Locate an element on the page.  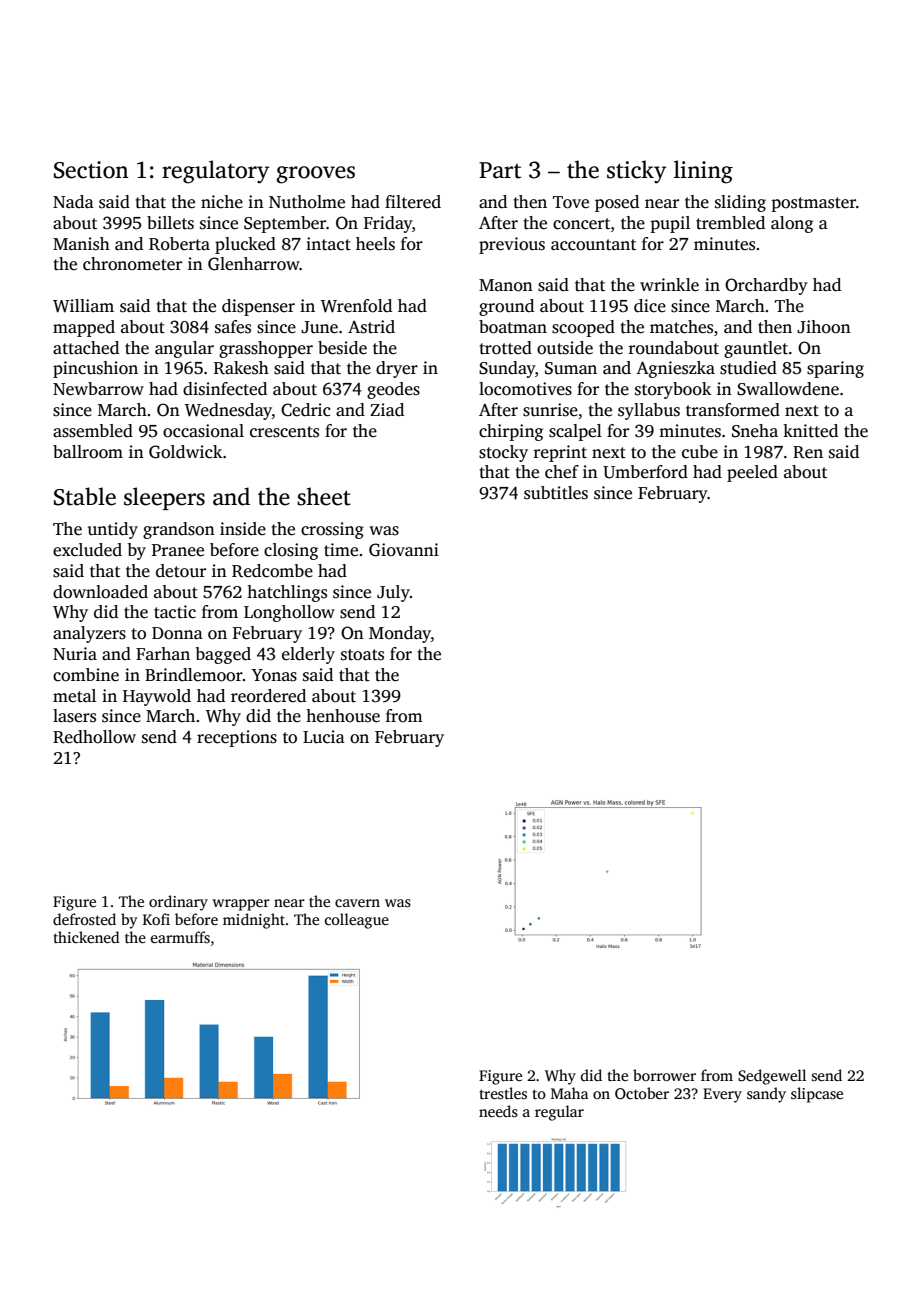
cavern is located at coordinates (357, 903).
